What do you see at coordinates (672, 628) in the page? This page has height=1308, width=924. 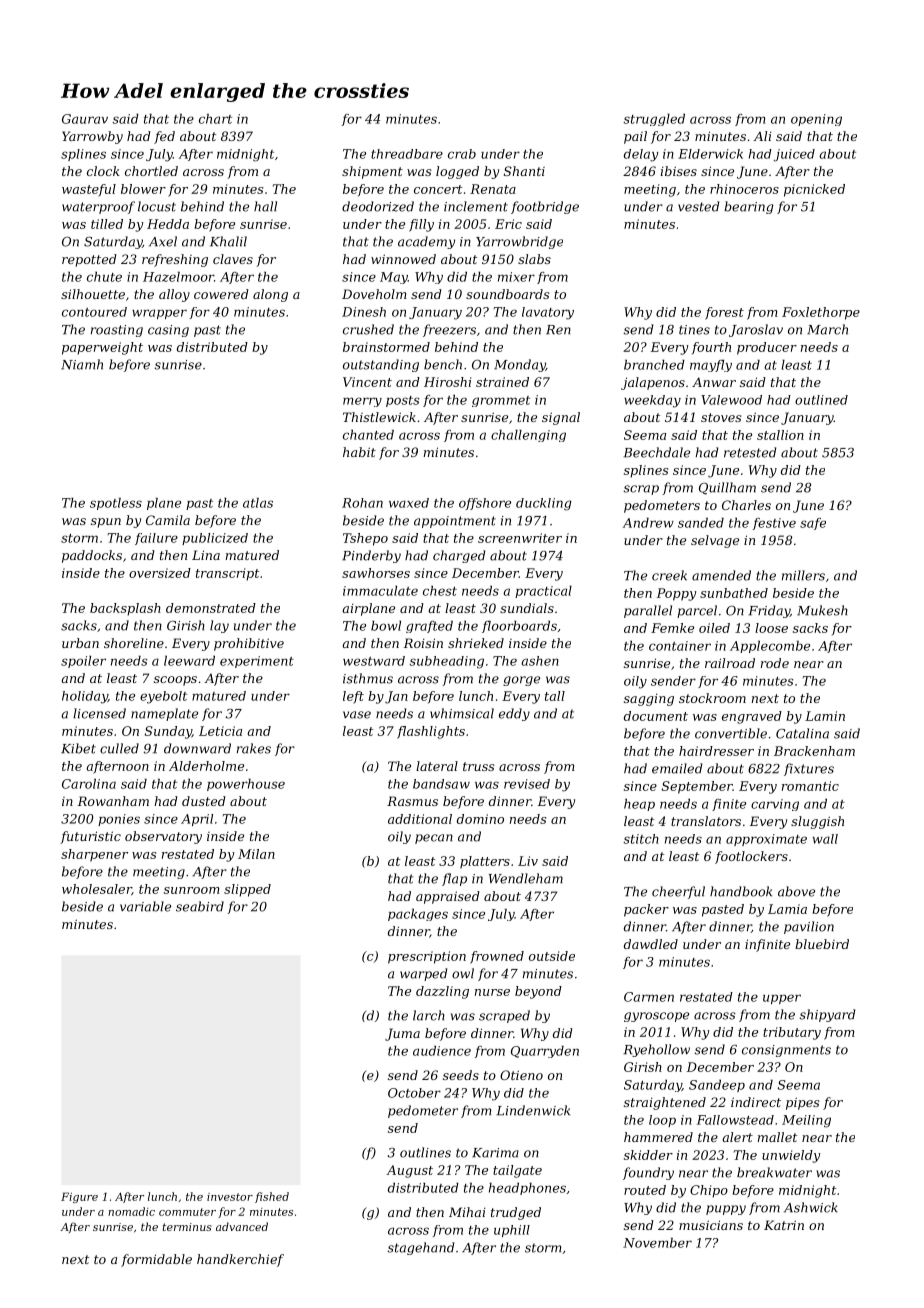 I see `Femke` at bounding box center [672, 628].
